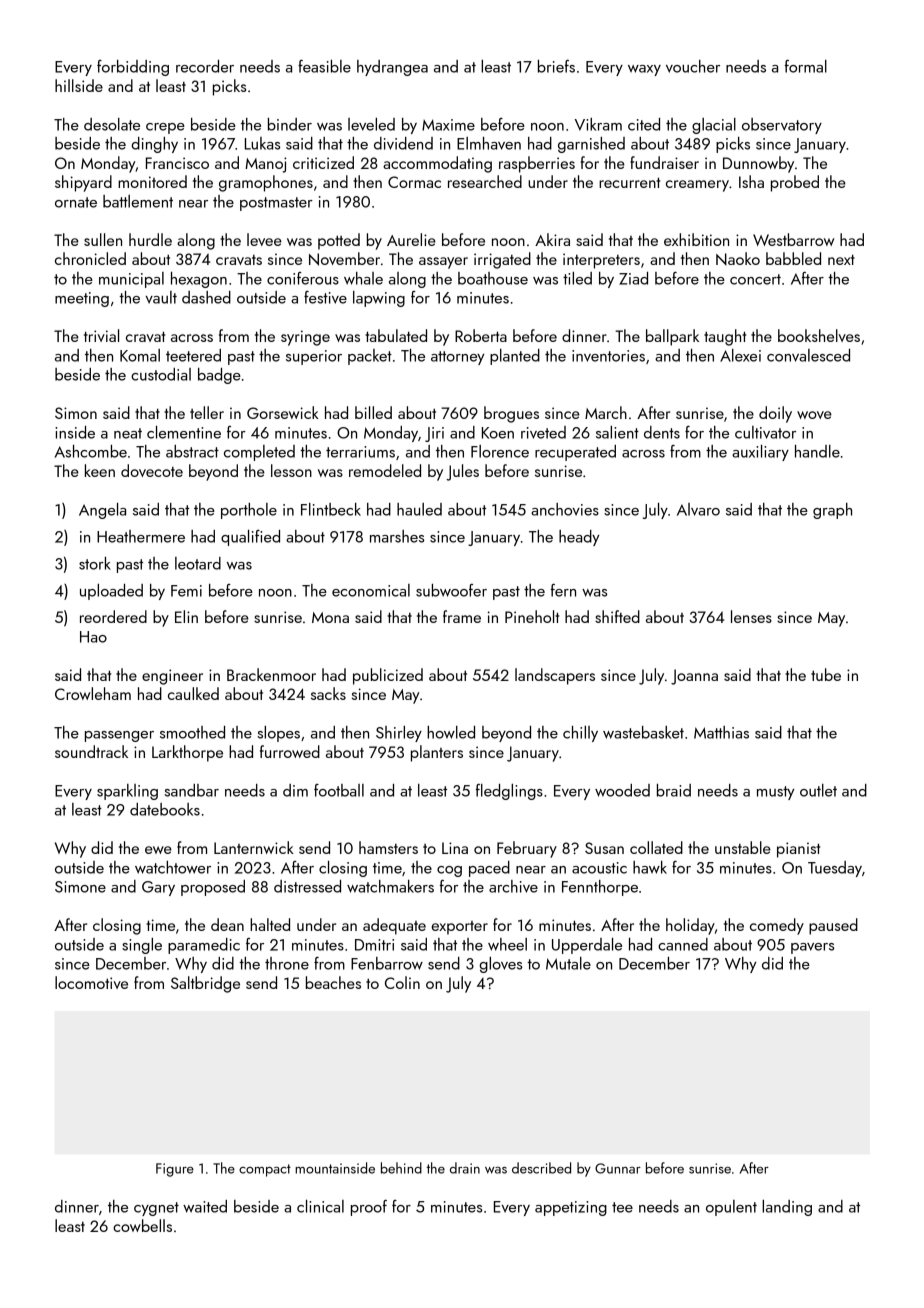  Describe the element at coordinates (76, 202) in the screenshot. I see `ornate` at that location.
